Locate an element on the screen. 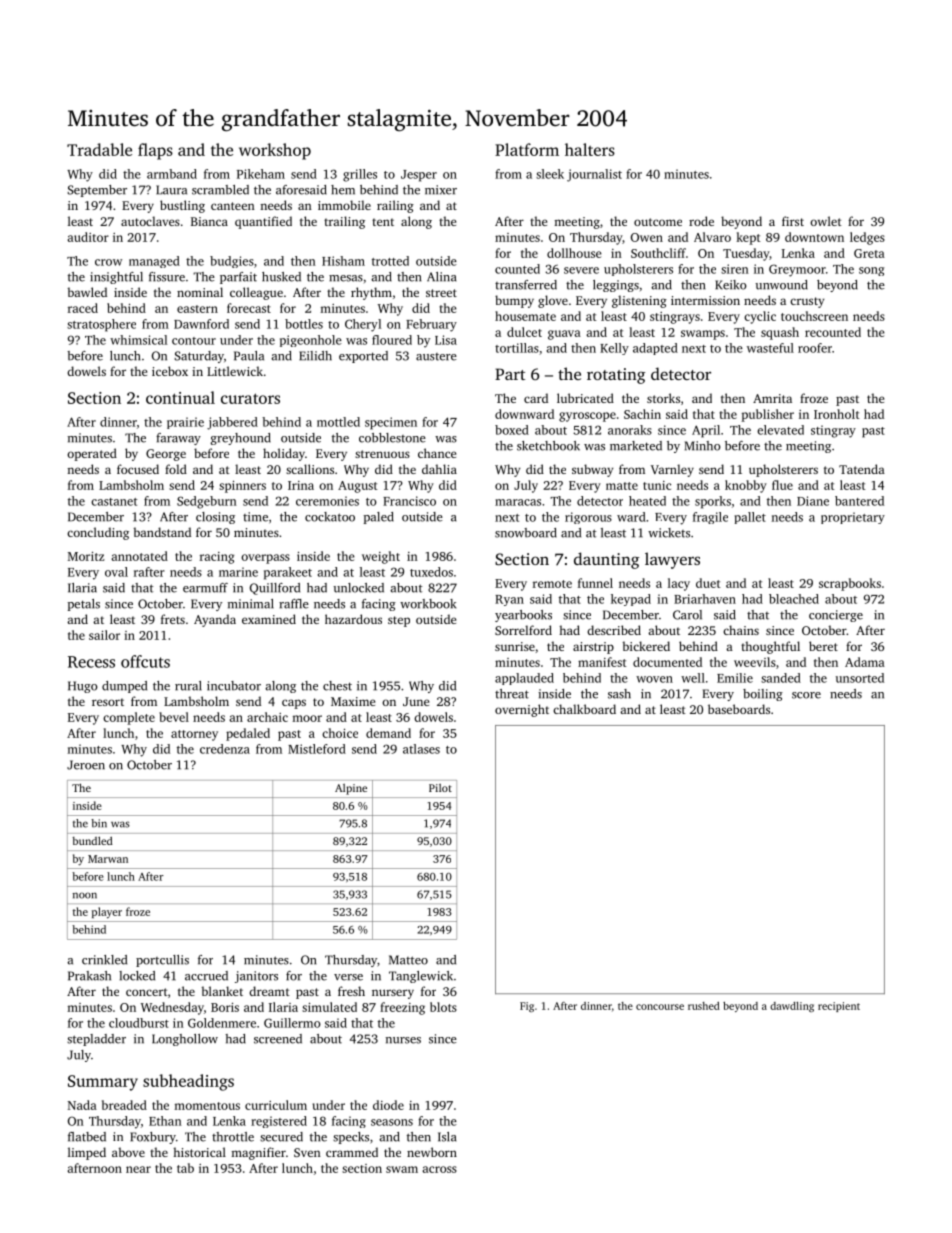 The image size is (952, 1233). weevils is located at coordinates (755, 662).
